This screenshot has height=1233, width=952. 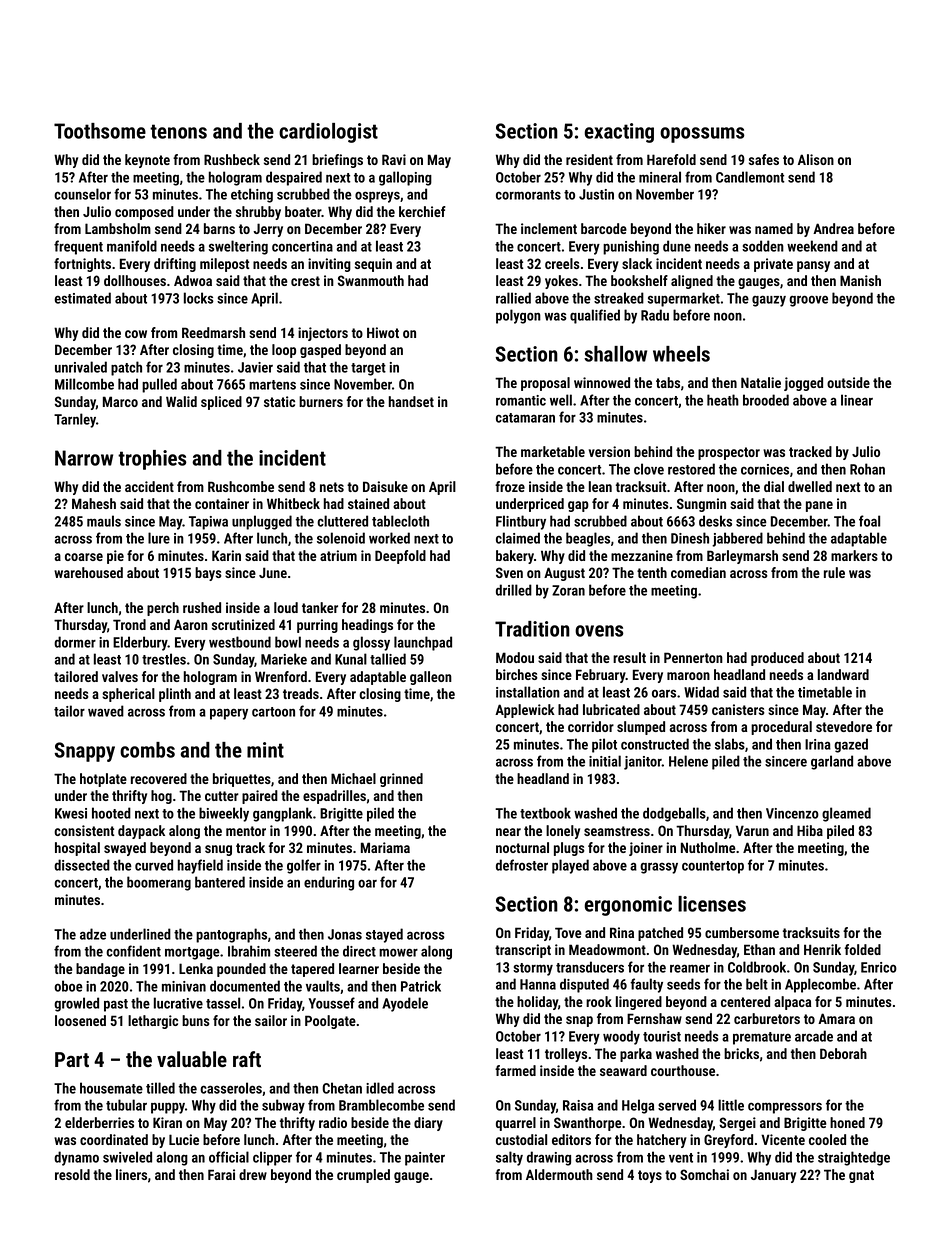 I want to click on played, so click(x=570, y=866).
